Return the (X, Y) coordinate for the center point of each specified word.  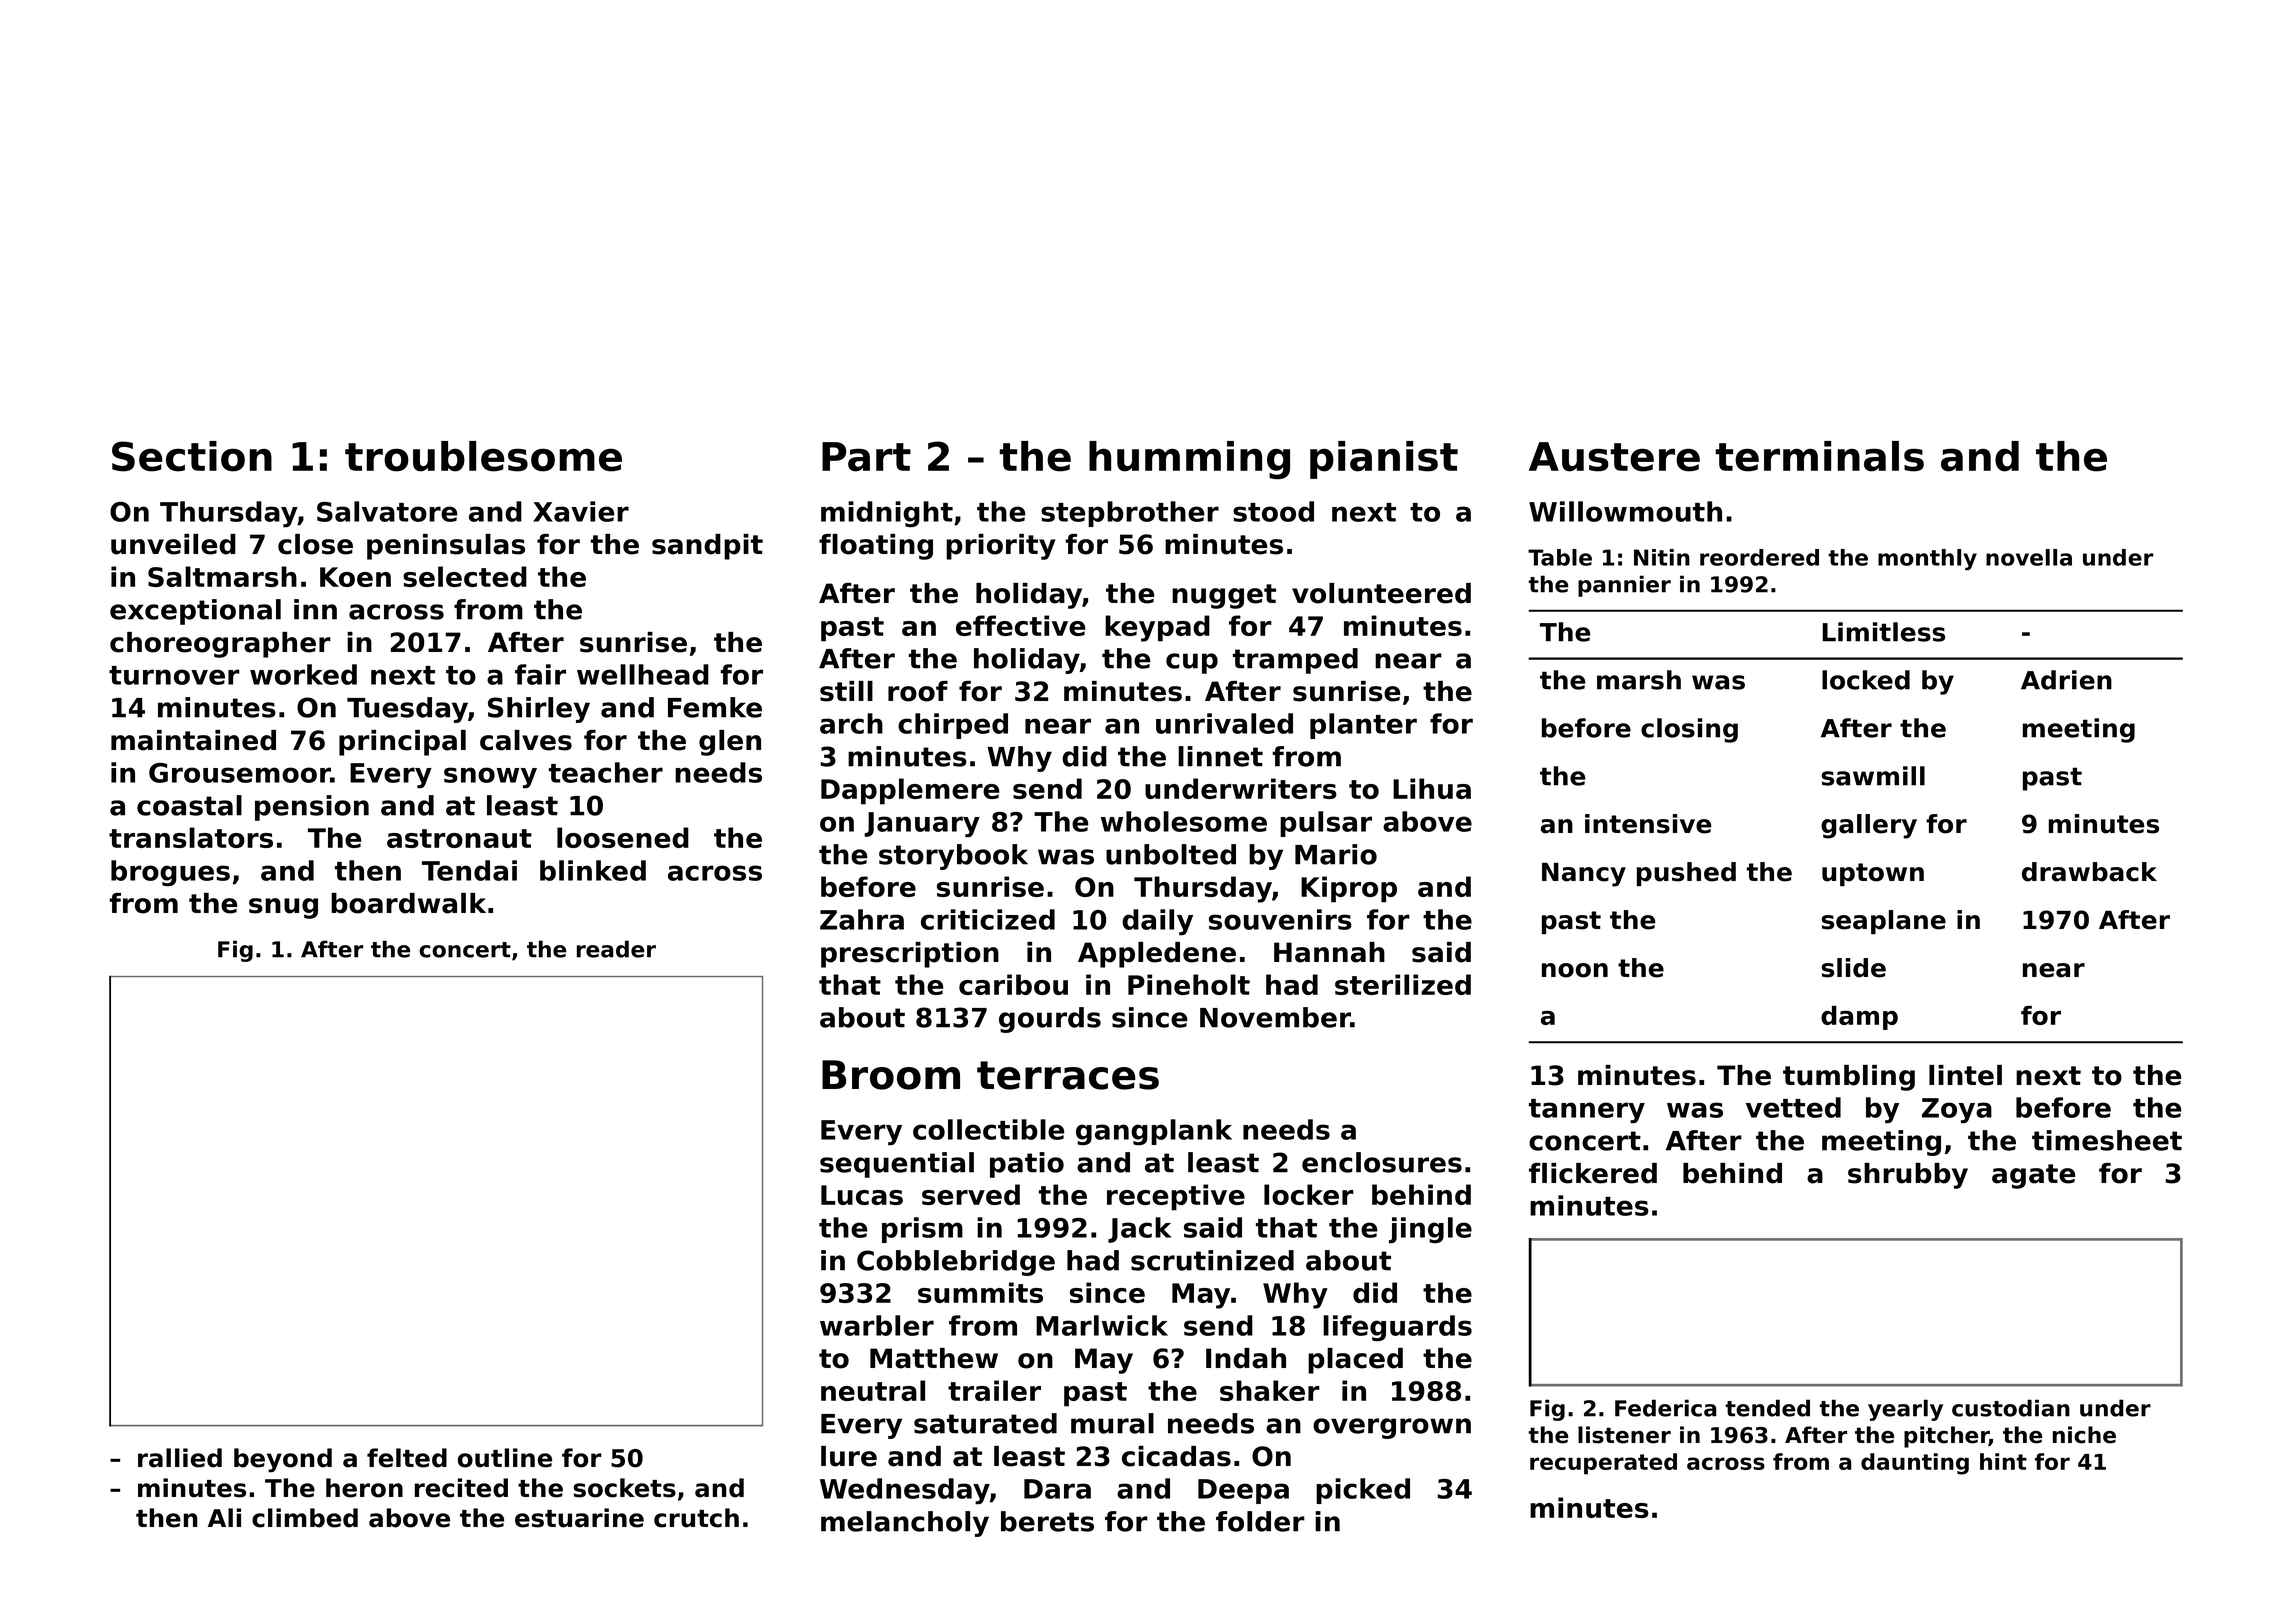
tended (1768, 1408)
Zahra (862, 919)
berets (1047, 1521)
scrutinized (1212, 1260)
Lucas (862, 1195)
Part (866, 457)
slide (1854, 968)
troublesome (483, 456)
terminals (1819, 456)
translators (191, 837)
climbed (305, 1518)
